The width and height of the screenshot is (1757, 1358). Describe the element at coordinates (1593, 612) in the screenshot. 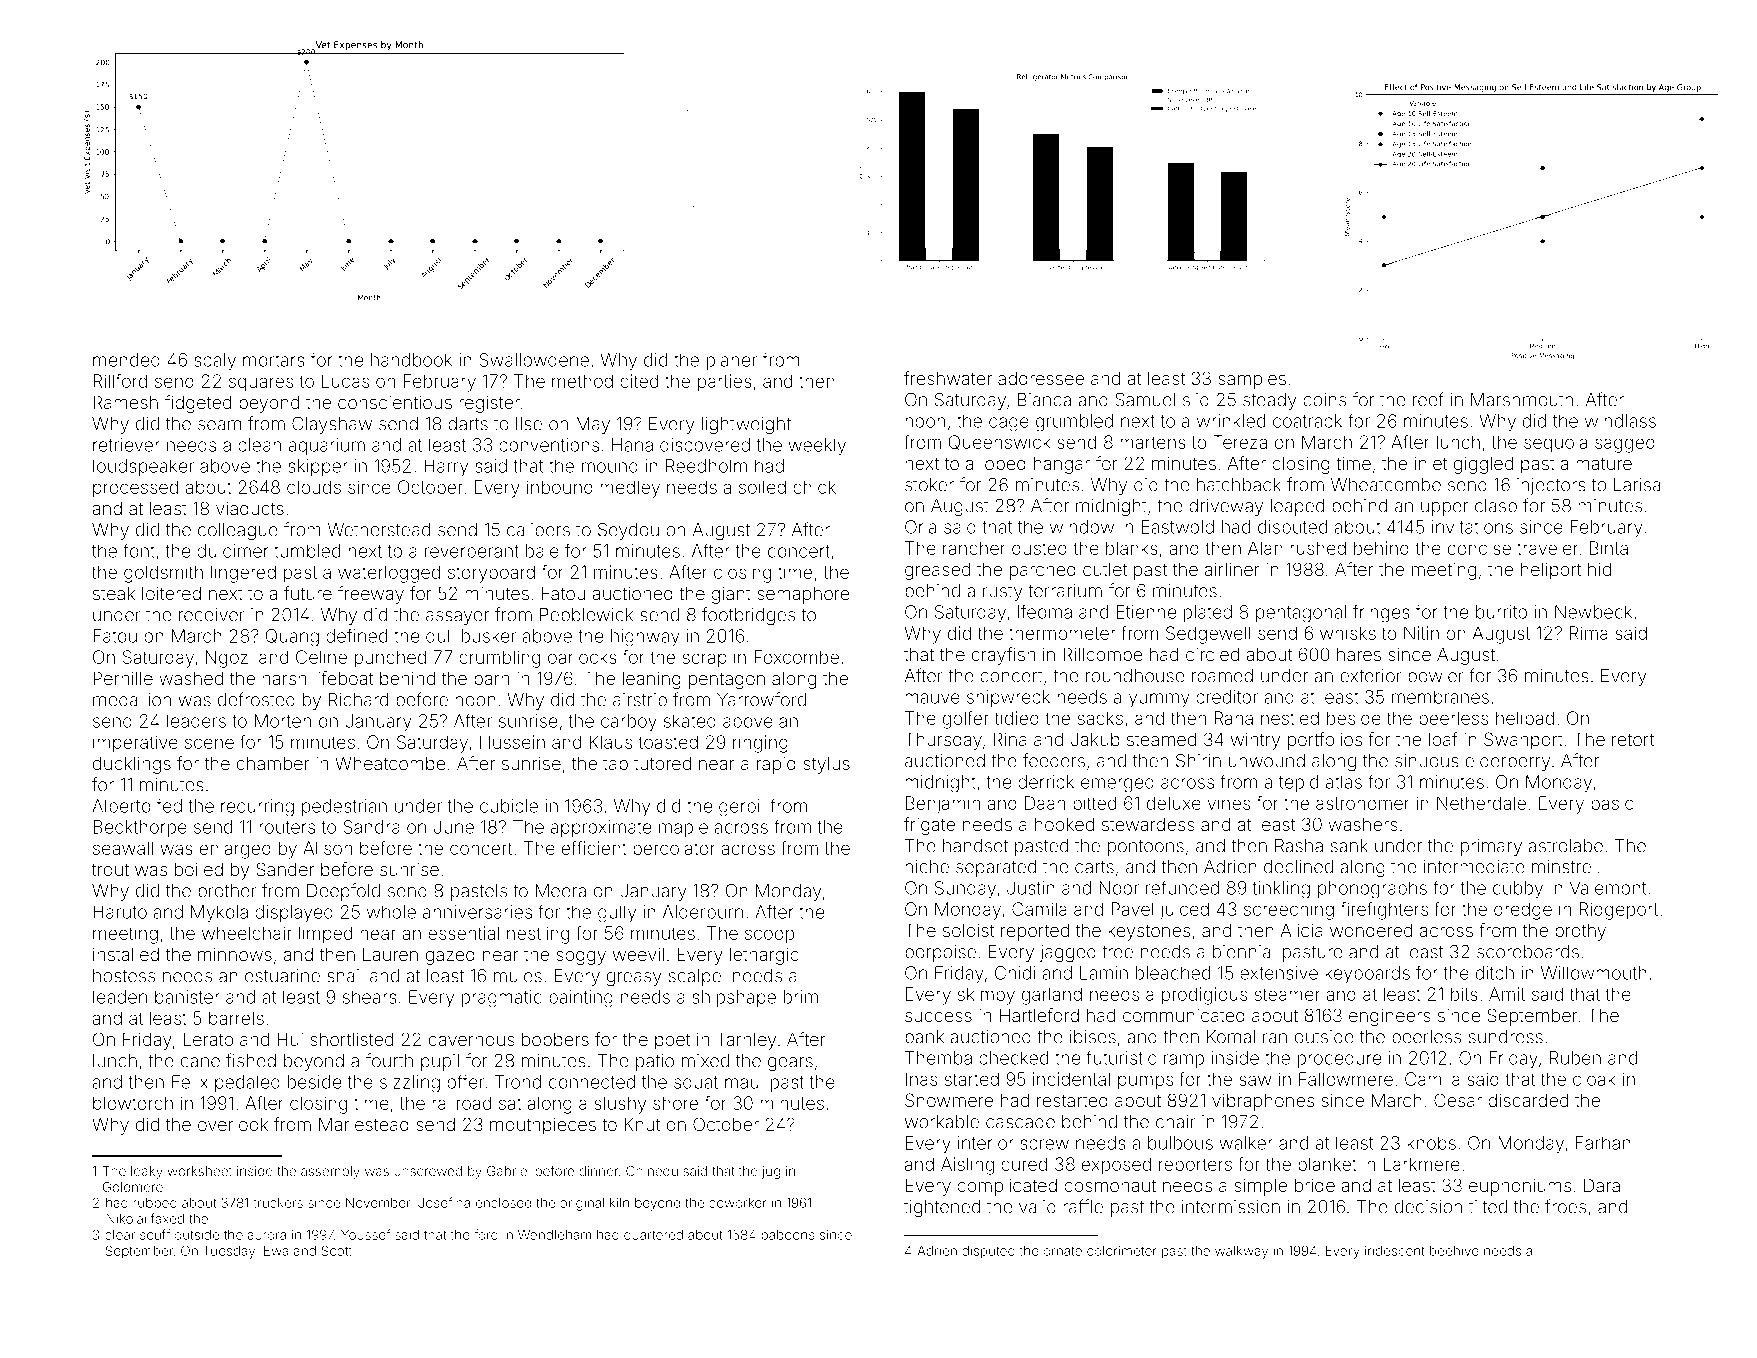

I see `Newbeck` at that location.
